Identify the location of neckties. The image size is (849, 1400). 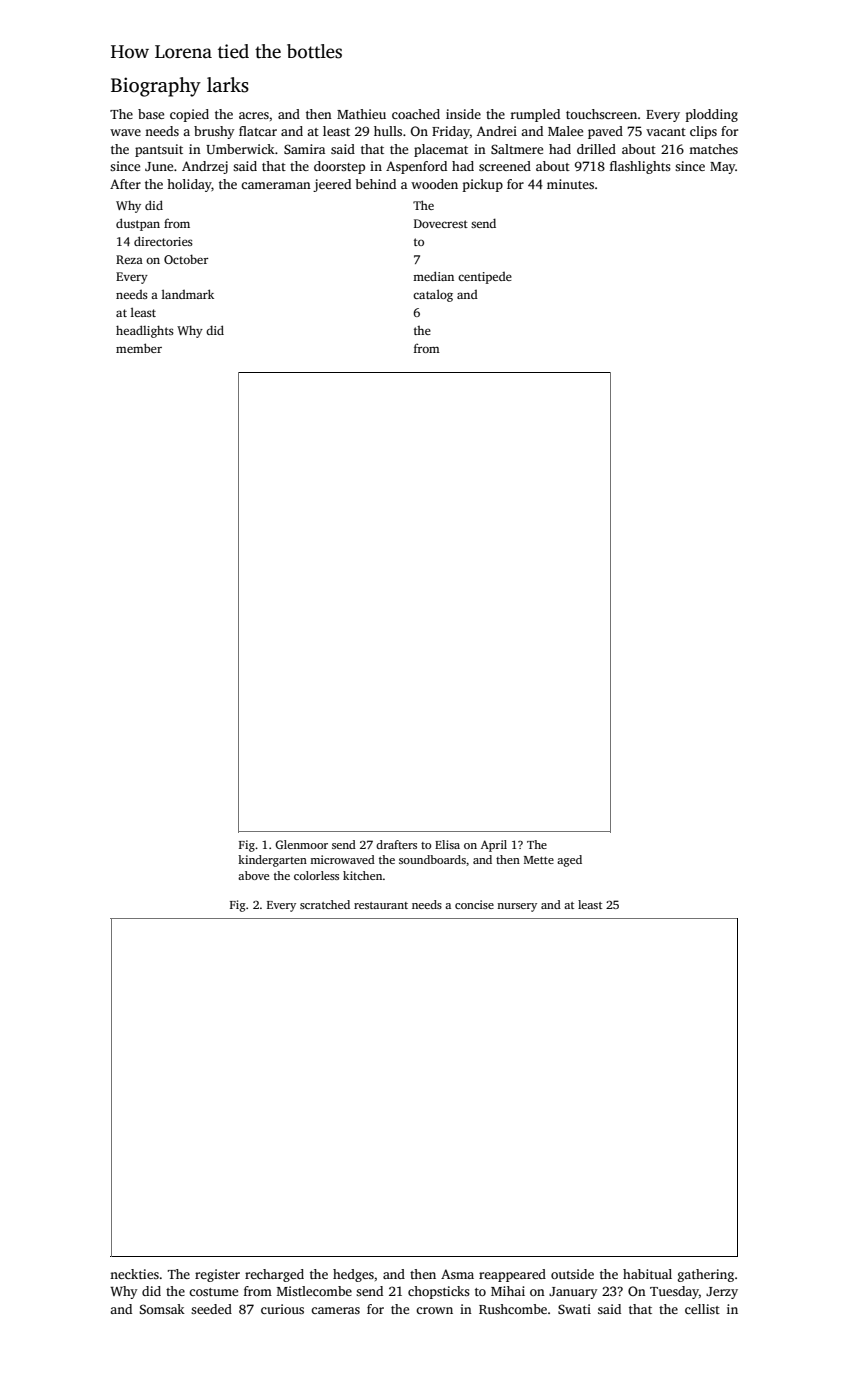
(134, 1274).
